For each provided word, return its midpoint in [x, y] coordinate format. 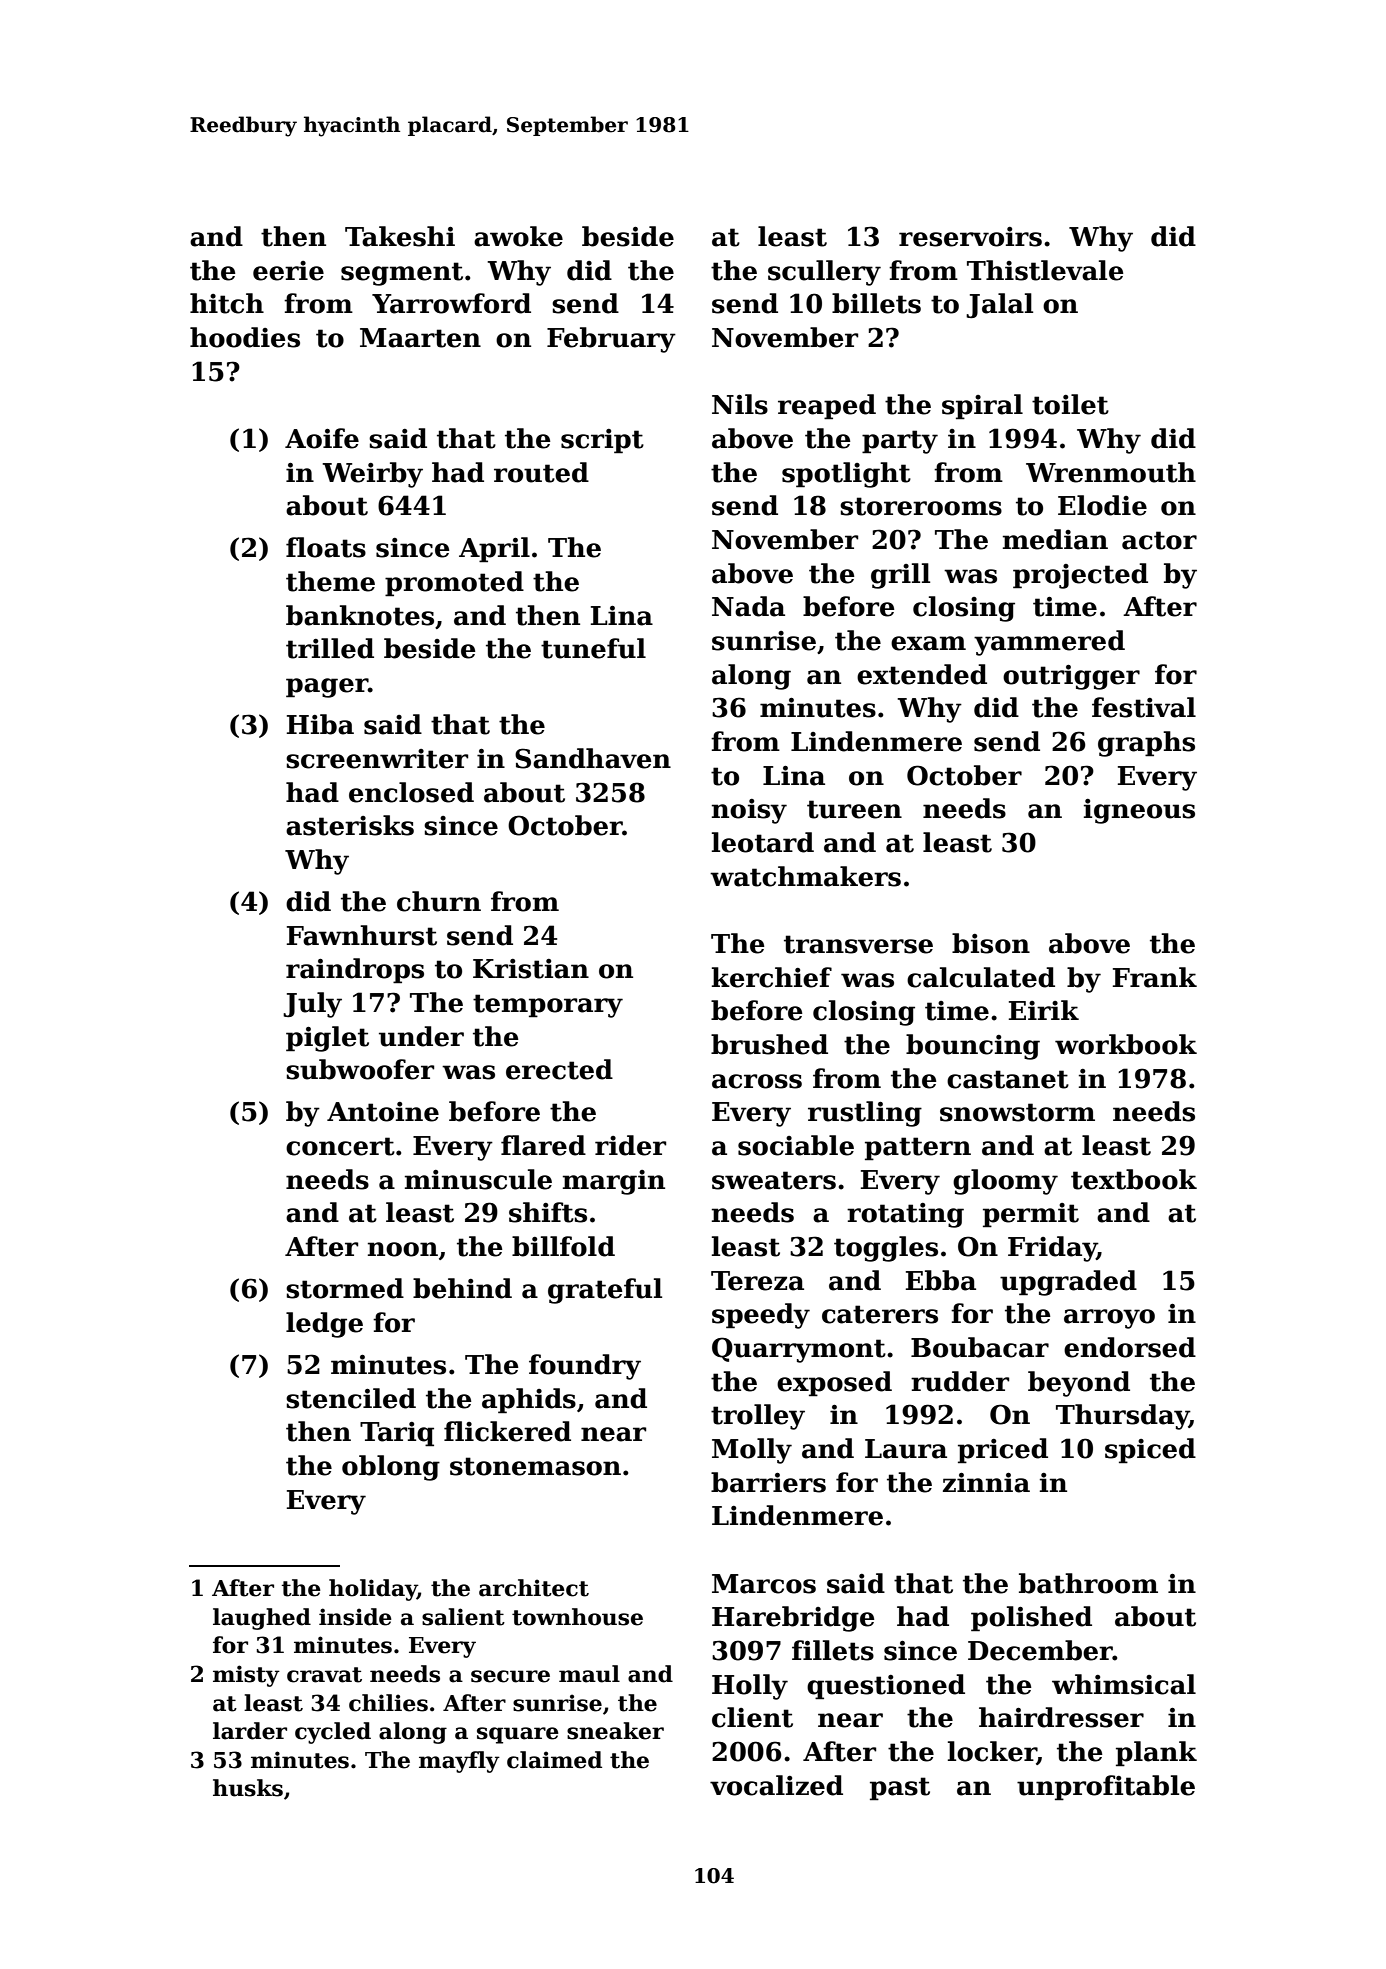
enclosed [411, 792]
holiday [373, 1590]
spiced [1150, 1451]
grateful [605, 1291]
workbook [1126, 1044]
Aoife [322, 438]
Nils [740, 404]
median [1055, 539]
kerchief [772, 977]
